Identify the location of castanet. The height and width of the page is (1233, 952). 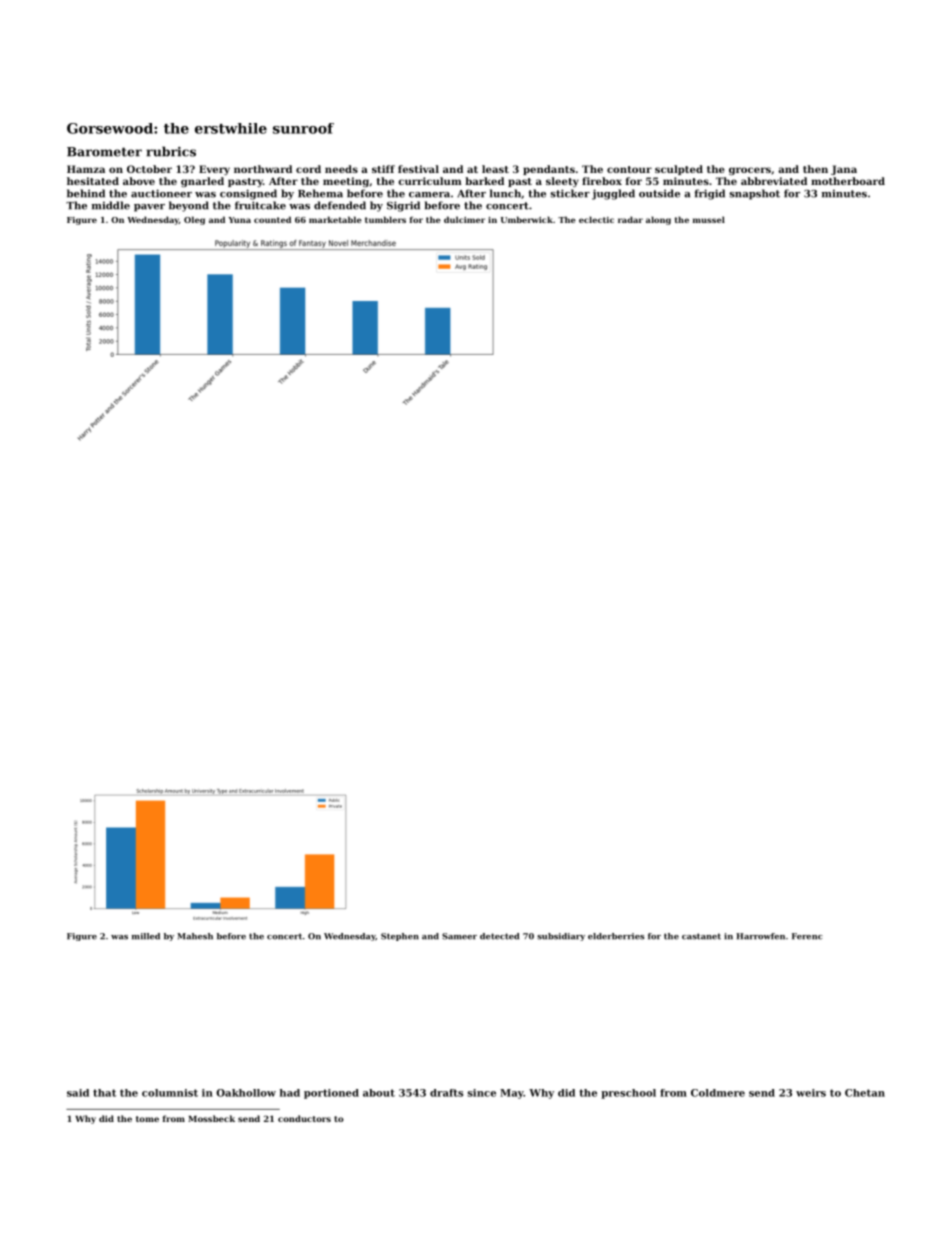
(701, 936).
